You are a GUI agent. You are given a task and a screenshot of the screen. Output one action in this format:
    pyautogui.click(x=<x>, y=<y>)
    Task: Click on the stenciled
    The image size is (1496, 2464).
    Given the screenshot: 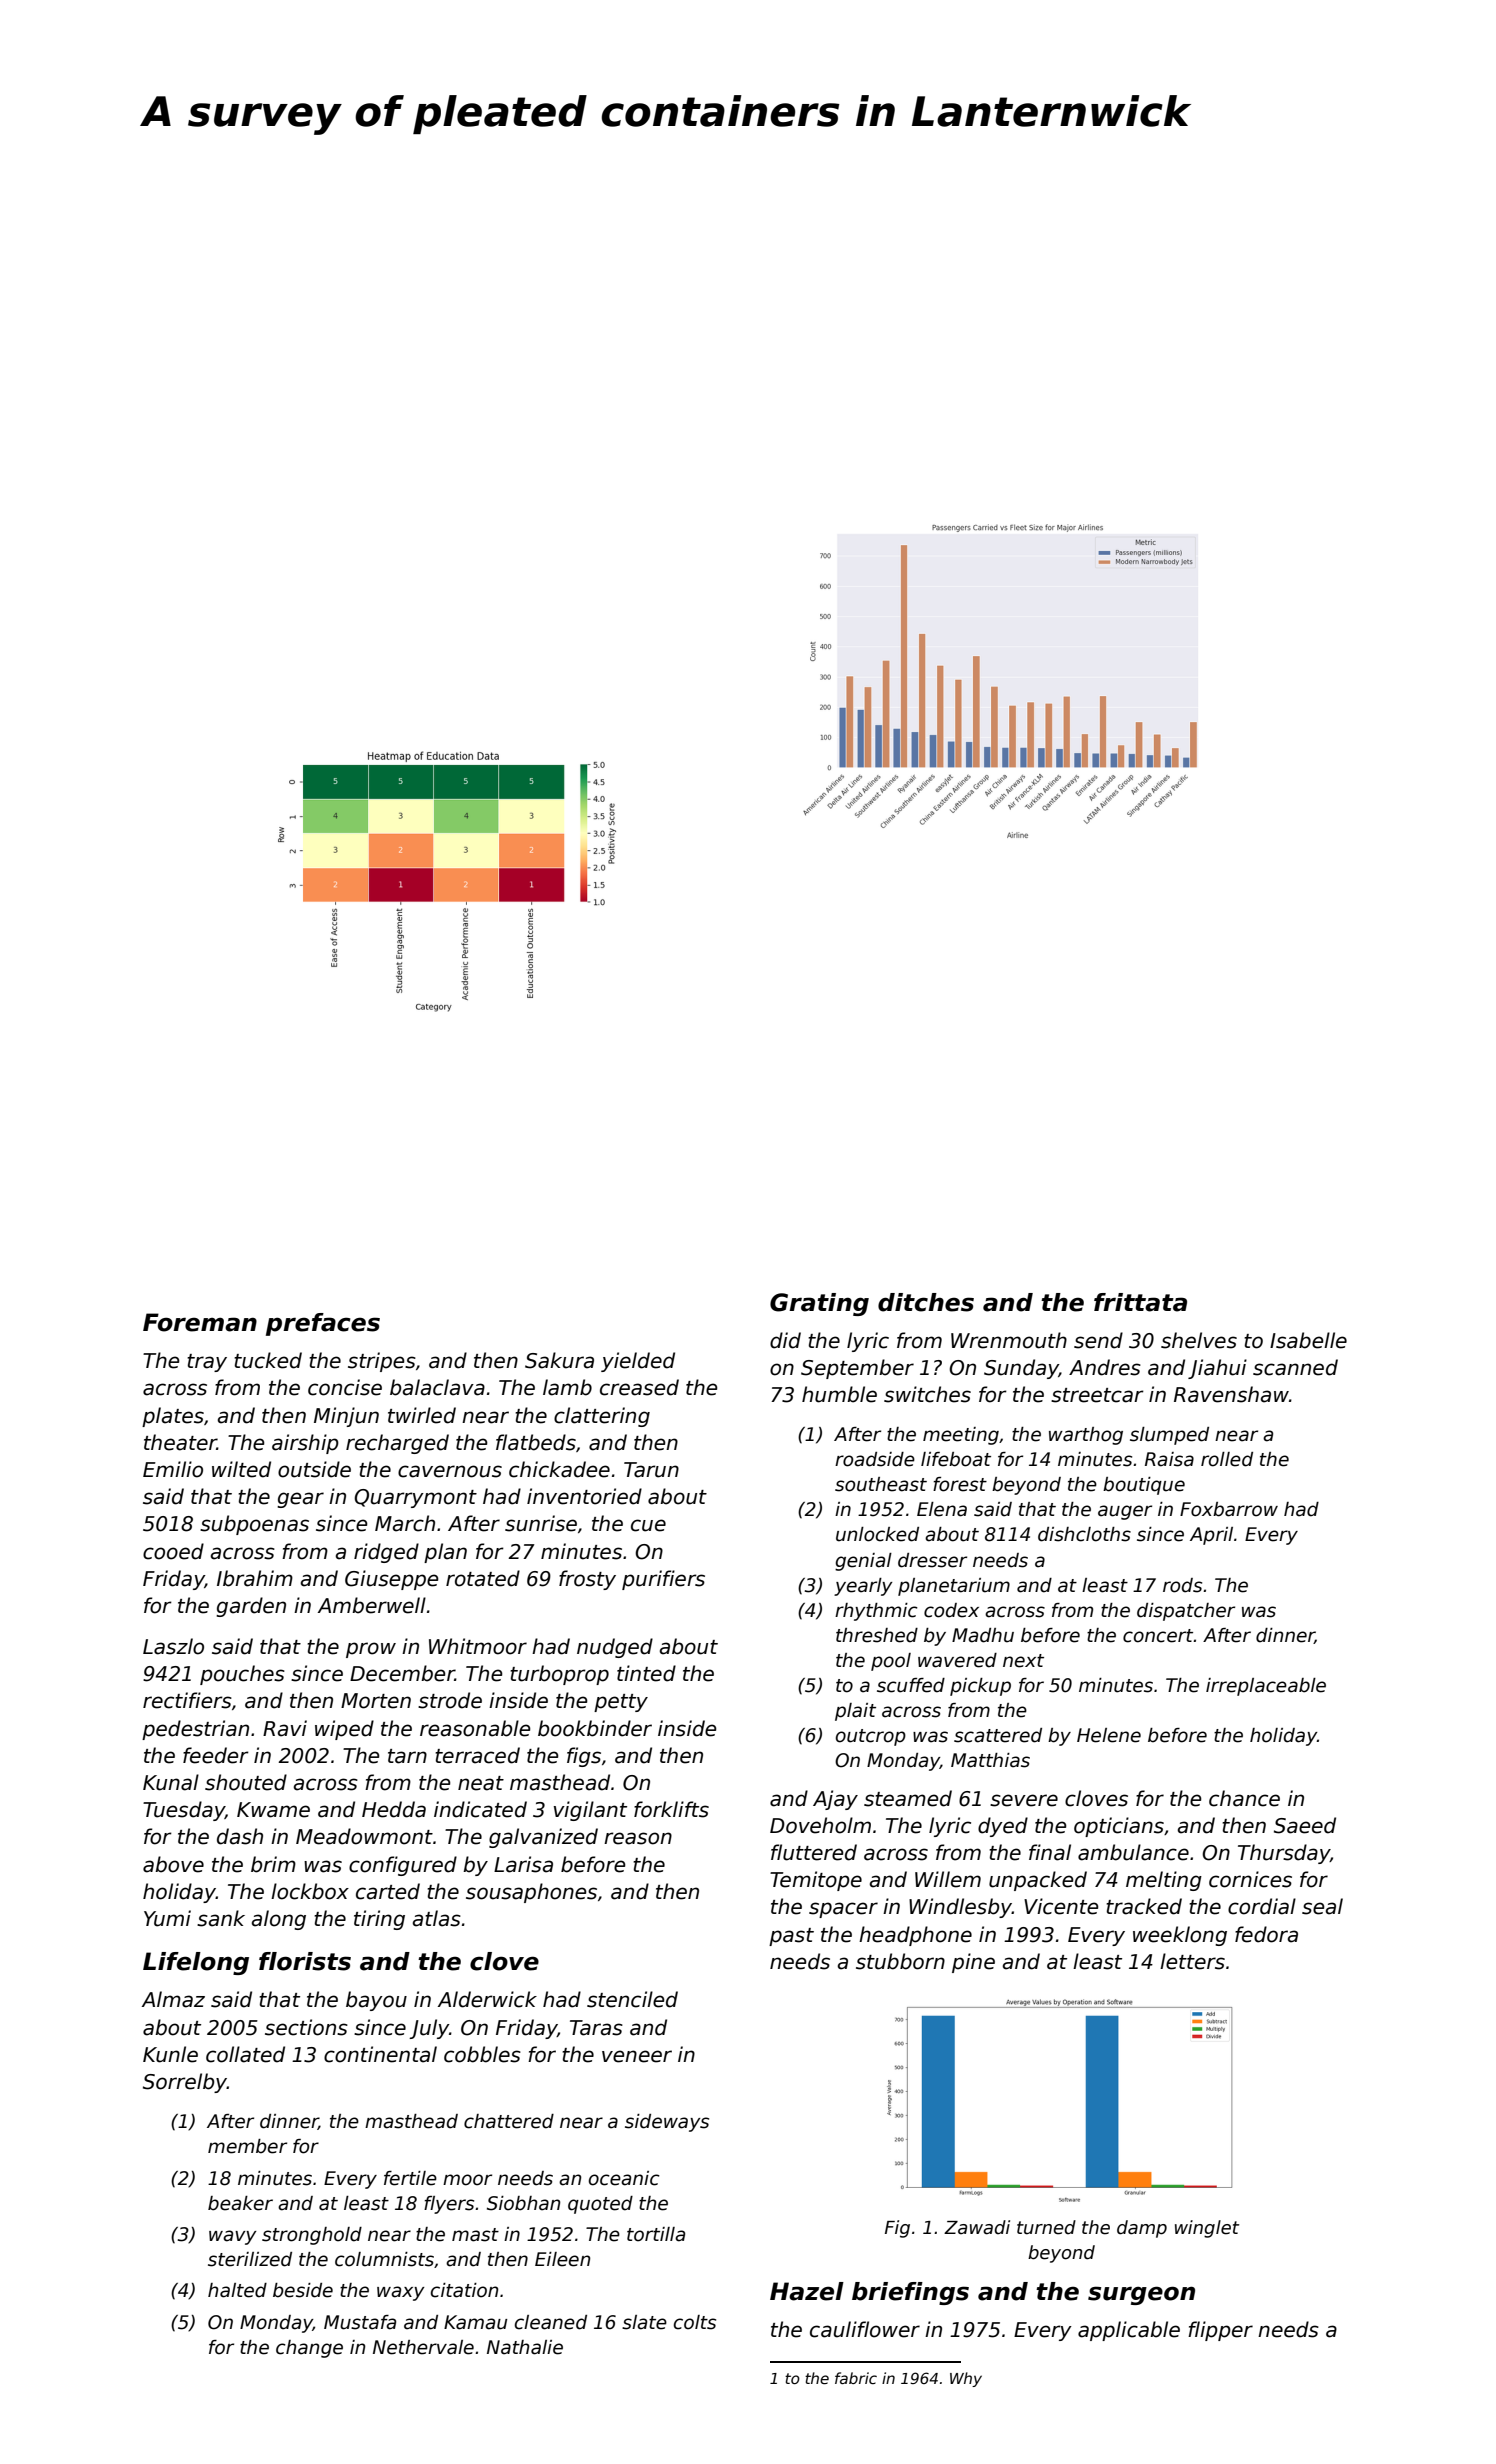 What is the action you would take?
    pyautogui.click(x=632, y=1999)
